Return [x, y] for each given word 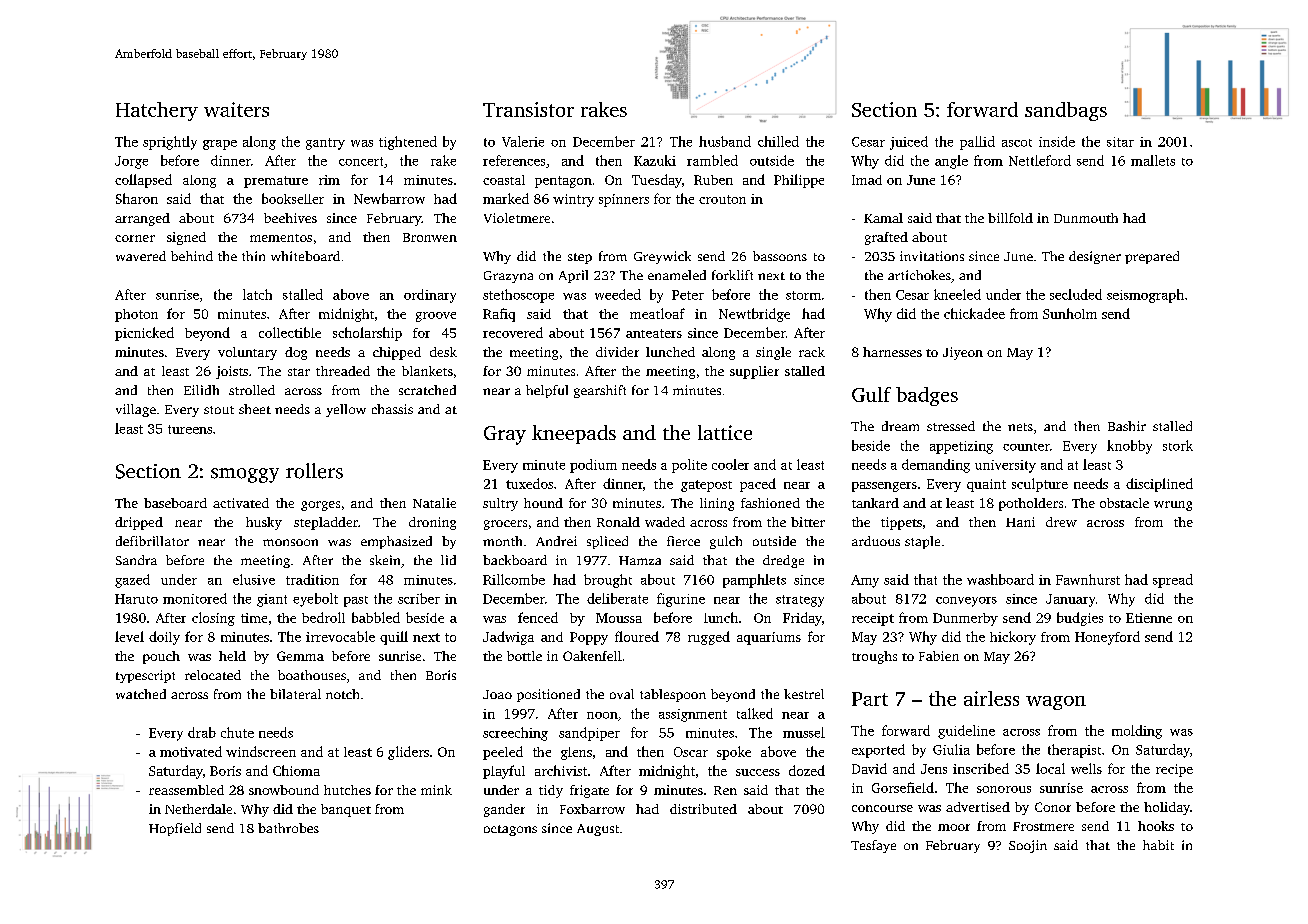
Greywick [662, 257]
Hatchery [157, 111]
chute [237, 732]
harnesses [892, 352]
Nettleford [1040, 160]
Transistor [528, 109]
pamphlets [754, 581]
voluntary [247, 353]
